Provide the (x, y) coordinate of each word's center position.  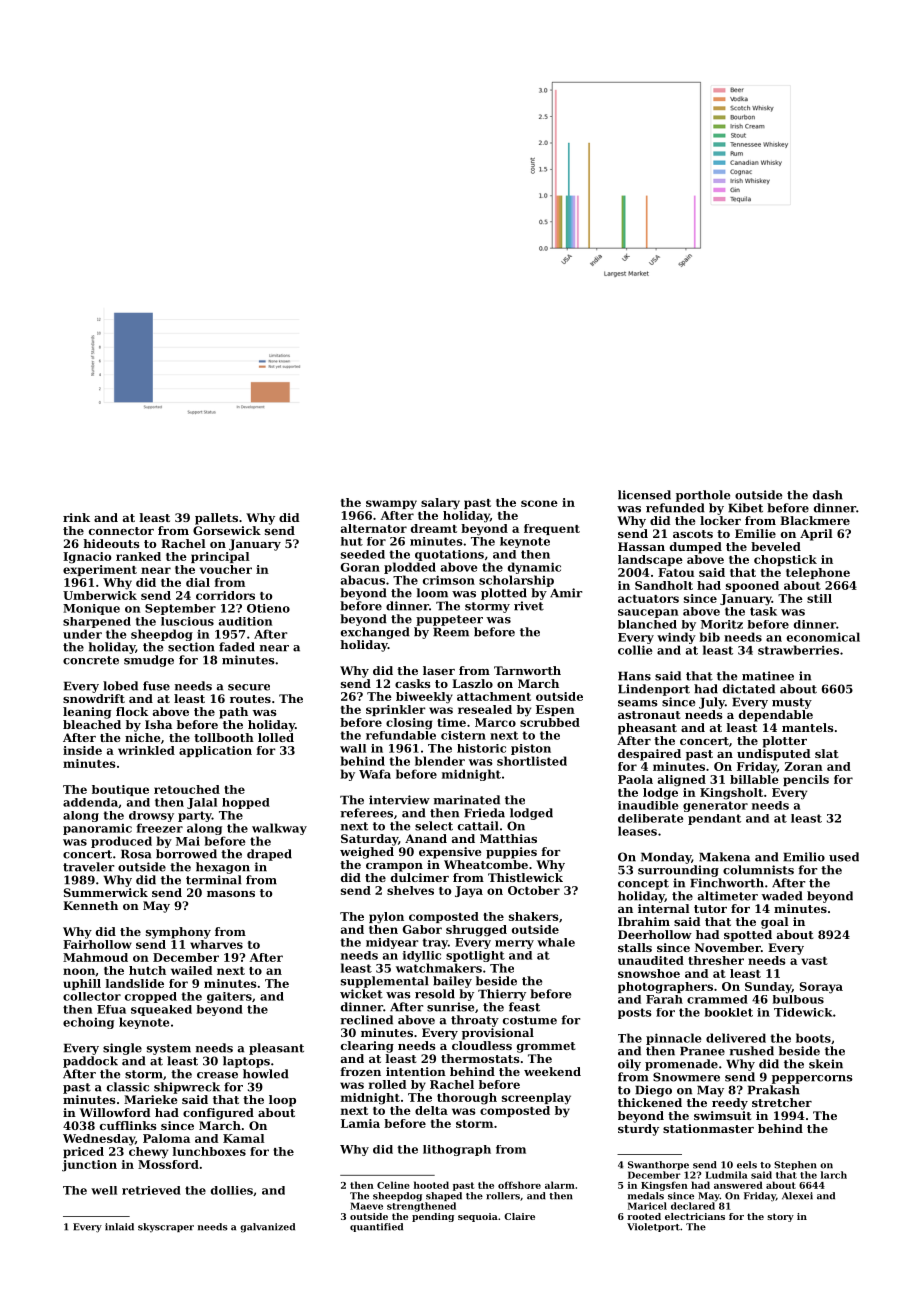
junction (89, 1166)
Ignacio (87, 558)
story (780, 1217)
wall (353, 748)
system (169, 1049)
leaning (87, 713)
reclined (366, 1020)
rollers (503, 1196)
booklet (729, 1012)
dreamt (434, 528)
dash (828, 495)
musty (792, 703)
